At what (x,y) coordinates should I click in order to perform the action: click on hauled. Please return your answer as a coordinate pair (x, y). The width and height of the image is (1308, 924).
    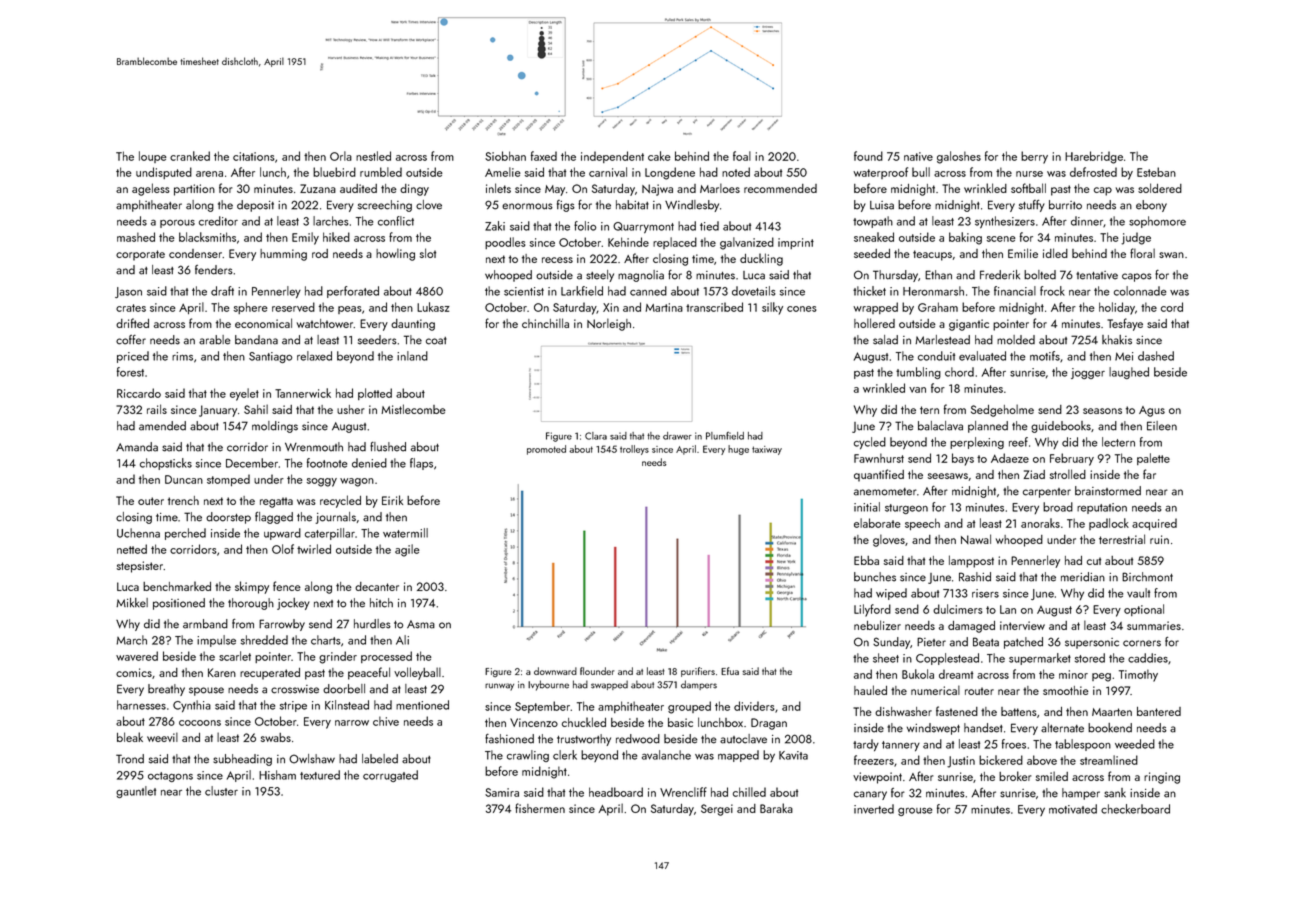
    Looking at the image, I should click on (870, 690).
